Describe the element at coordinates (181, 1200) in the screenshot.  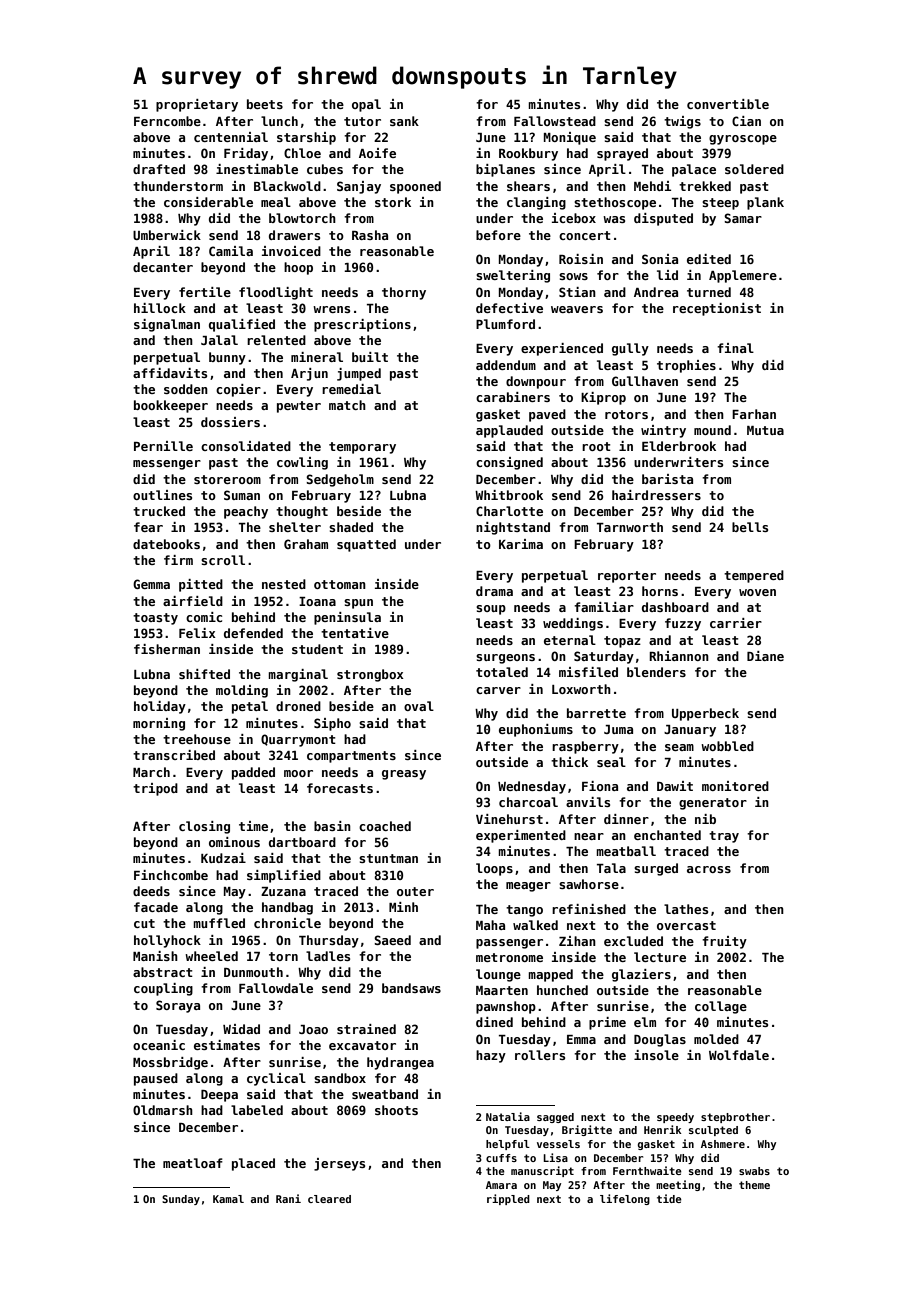
I see `Sunday` at that location.
